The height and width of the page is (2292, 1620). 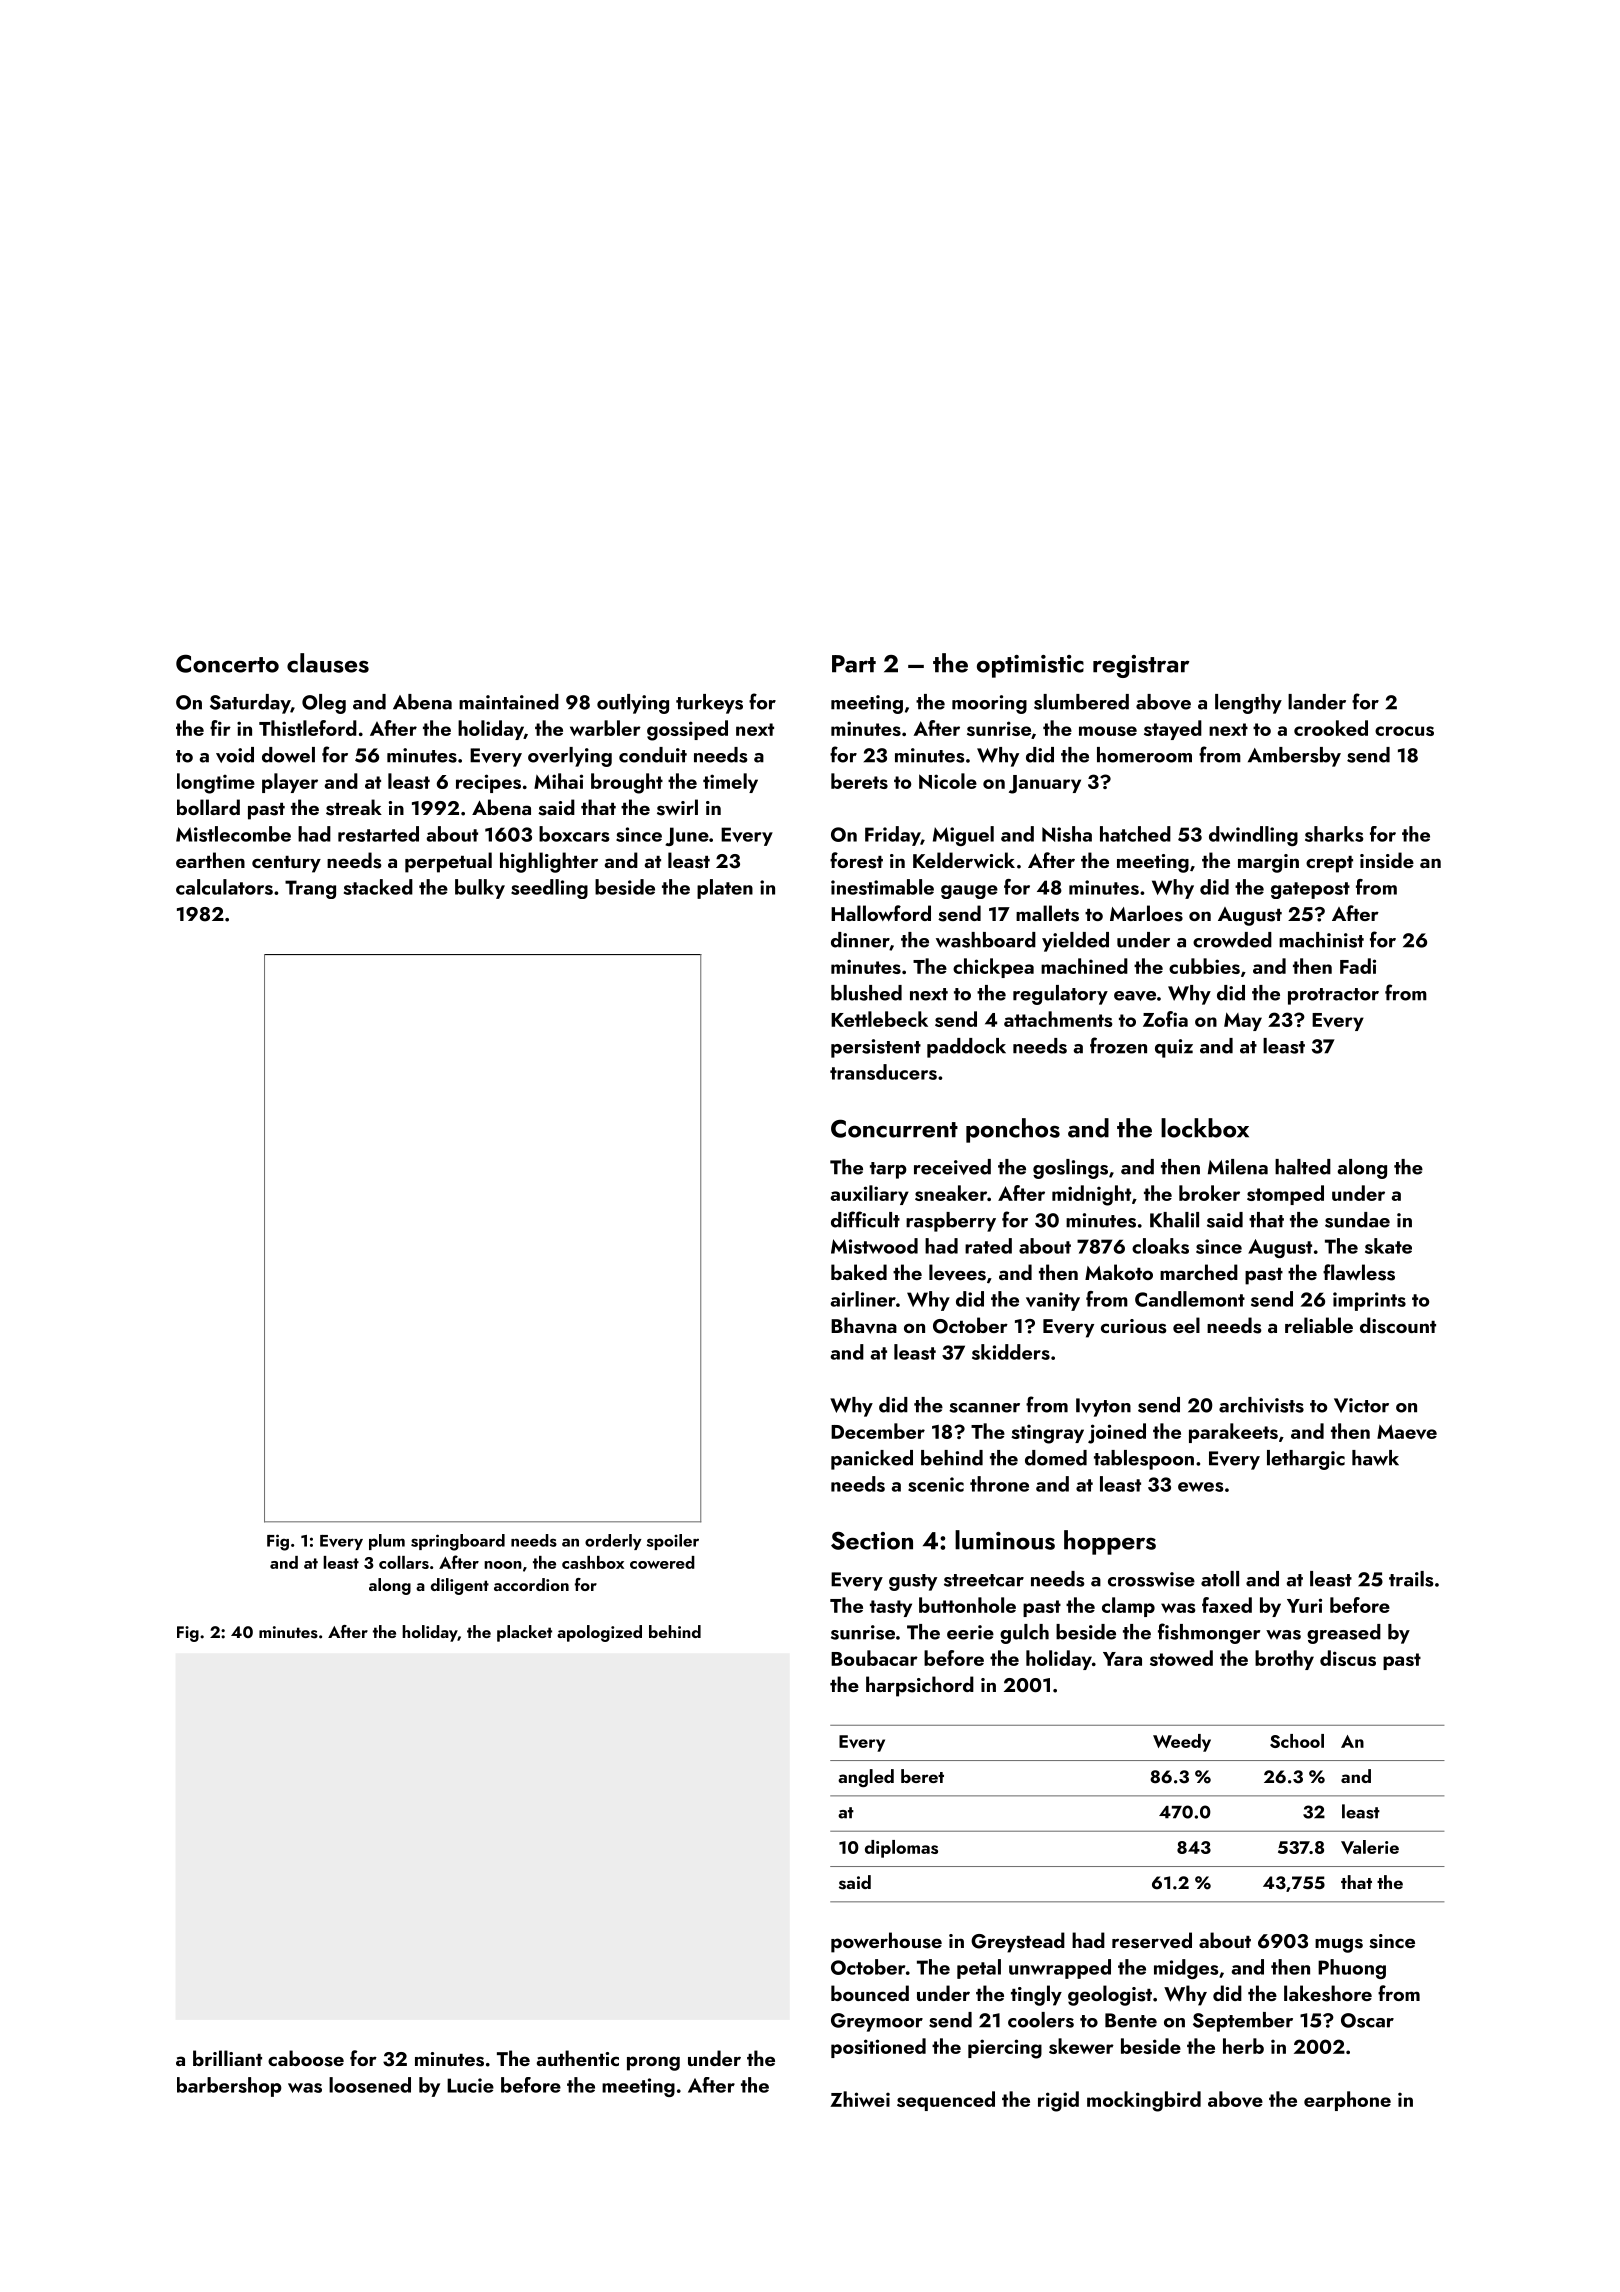 What do you see at coordinates (709, 704) in the page?
I see `turkeys` at bounding box center [709, 704].
